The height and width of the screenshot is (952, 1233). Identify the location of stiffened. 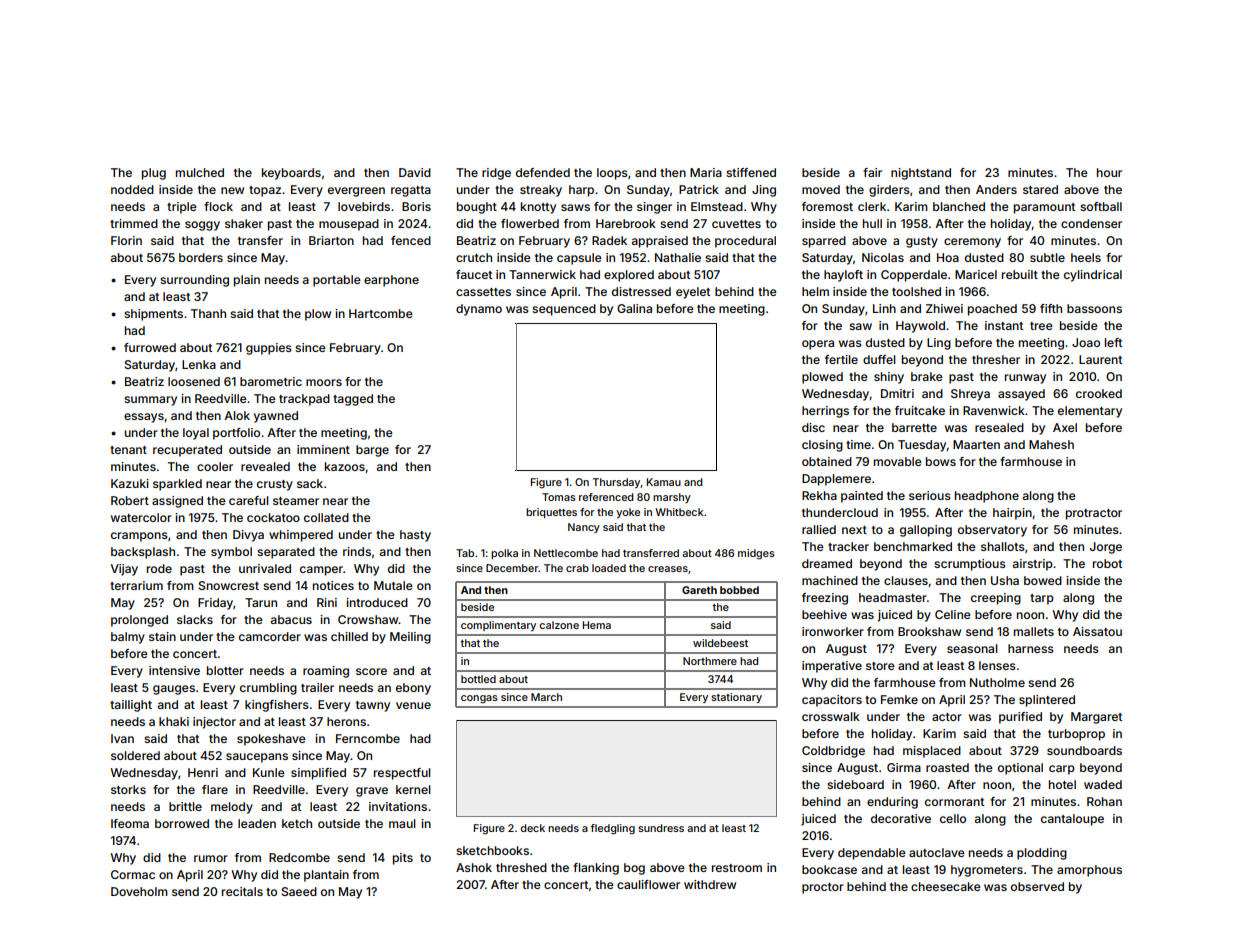
(751, 172).
